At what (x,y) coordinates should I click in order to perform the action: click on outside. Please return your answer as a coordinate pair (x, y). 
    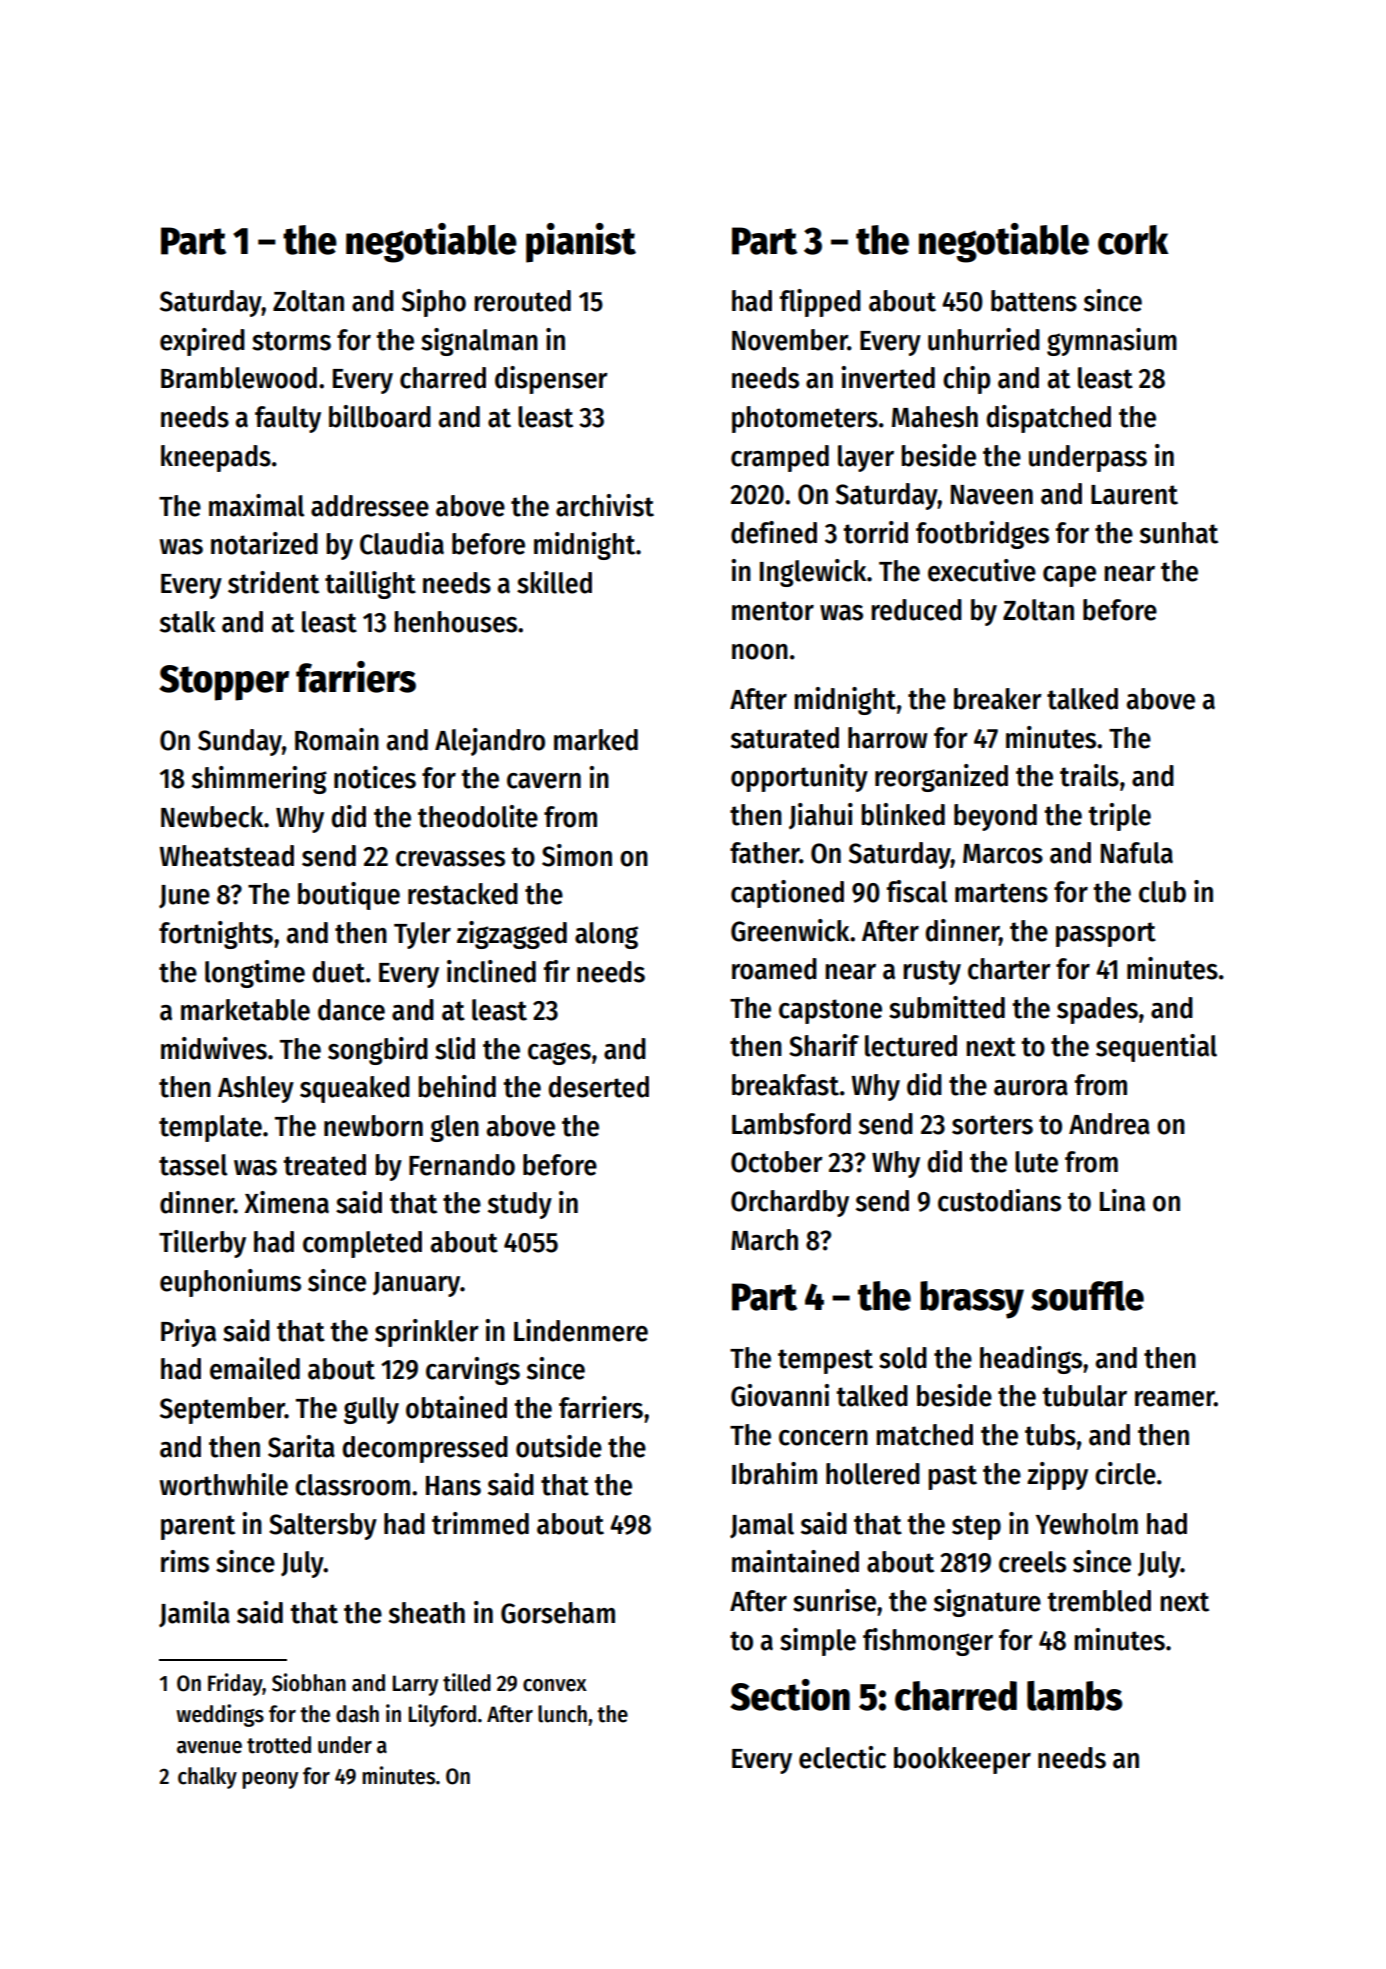
    Looking at the image, I should click on (559, 1446).
